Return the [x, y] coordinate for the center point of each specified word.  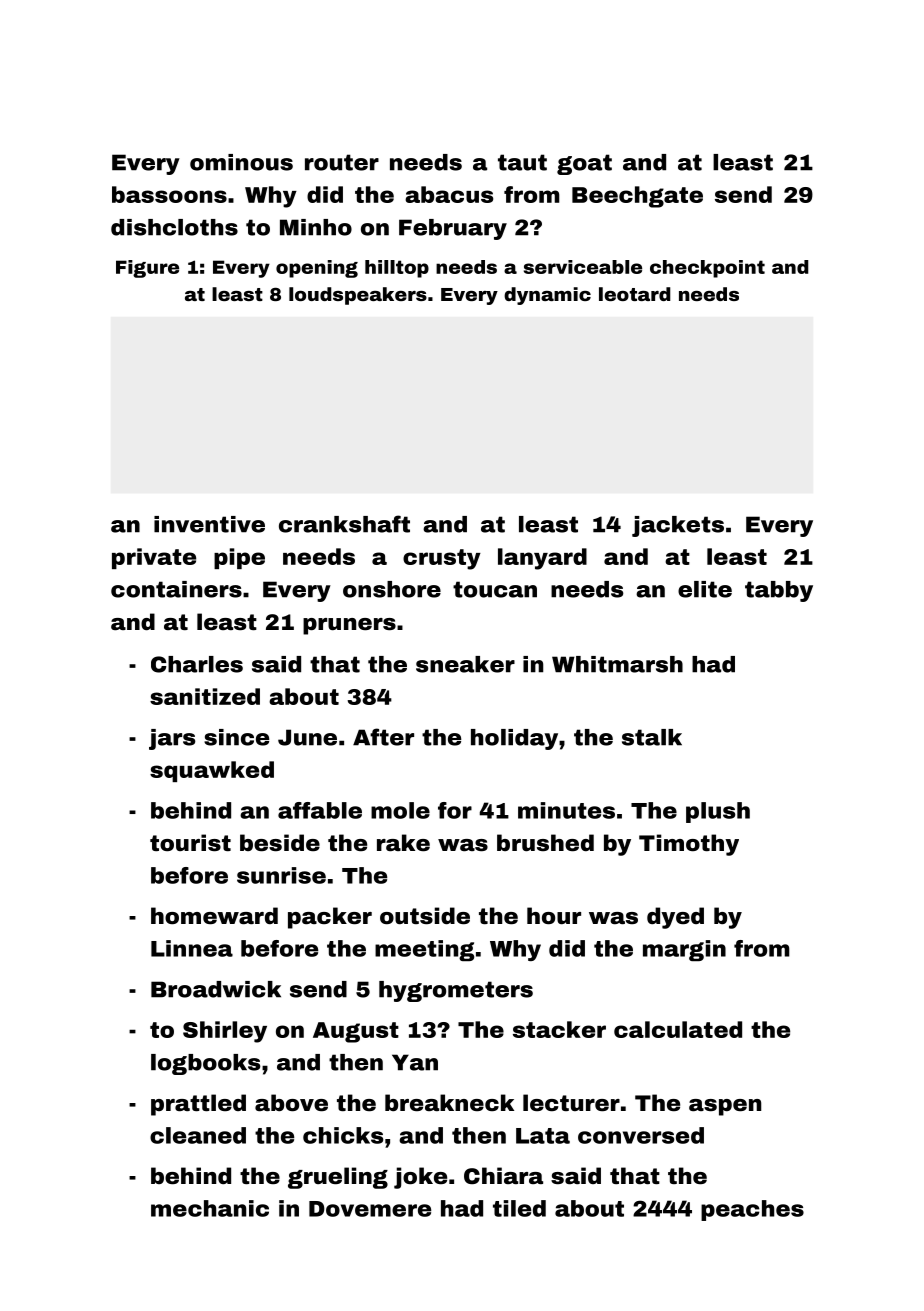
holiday [514, 739]
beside [280, 843]
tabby [779, 591]
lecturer [571, 1103]
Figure [147, 269]
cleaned [198, 1135]
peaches [752, 1210]
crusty [442, 559]
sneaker [465, 664]
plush [718, 812]
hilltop [397, 269]
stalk [652, 737]
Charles [197, 664]
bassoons [169, 194]
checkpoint [707, 269]
